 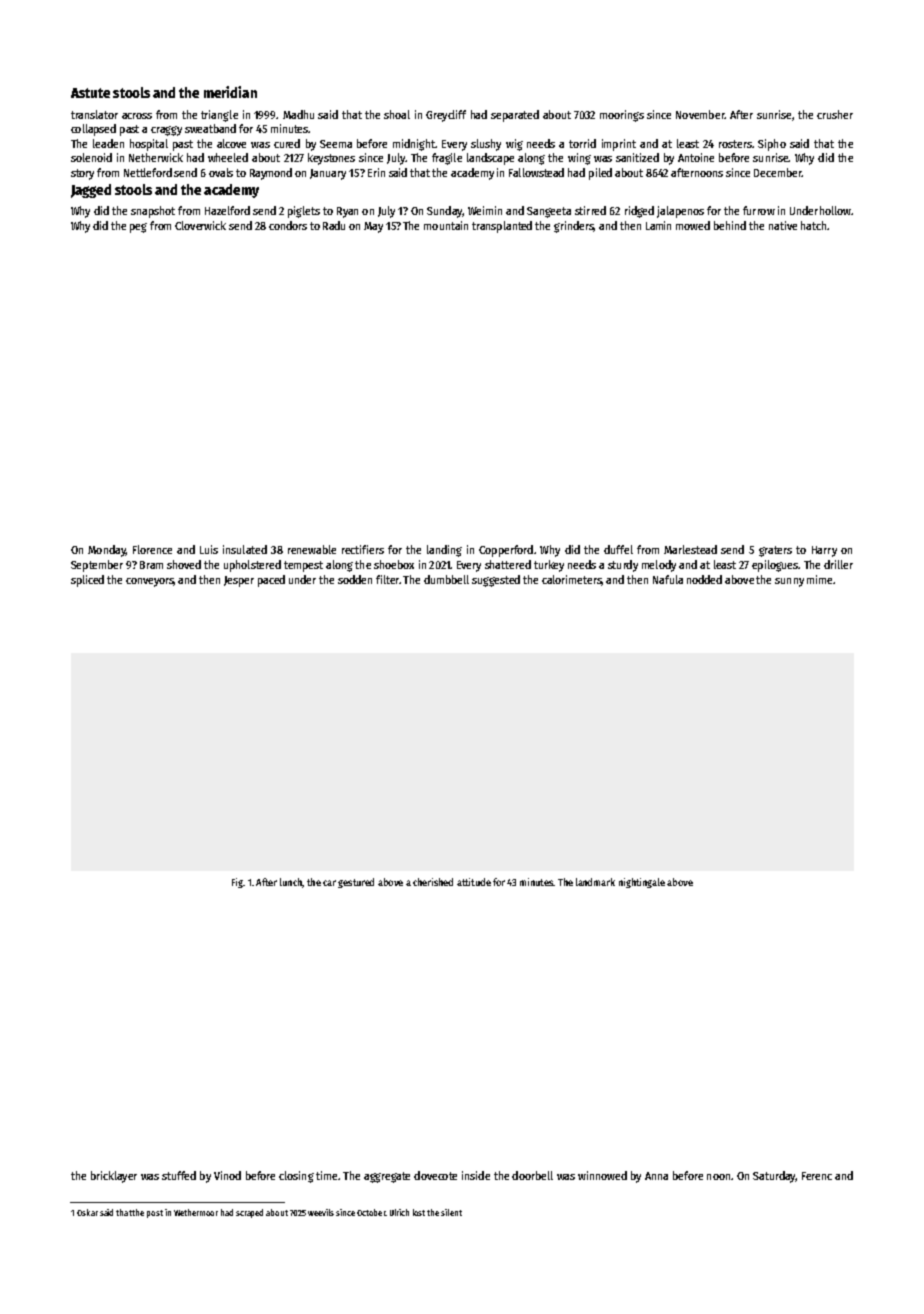 What do you see at coordinates (579, 159) in the document?
I see `wing` at bounding box center [579, 159].
